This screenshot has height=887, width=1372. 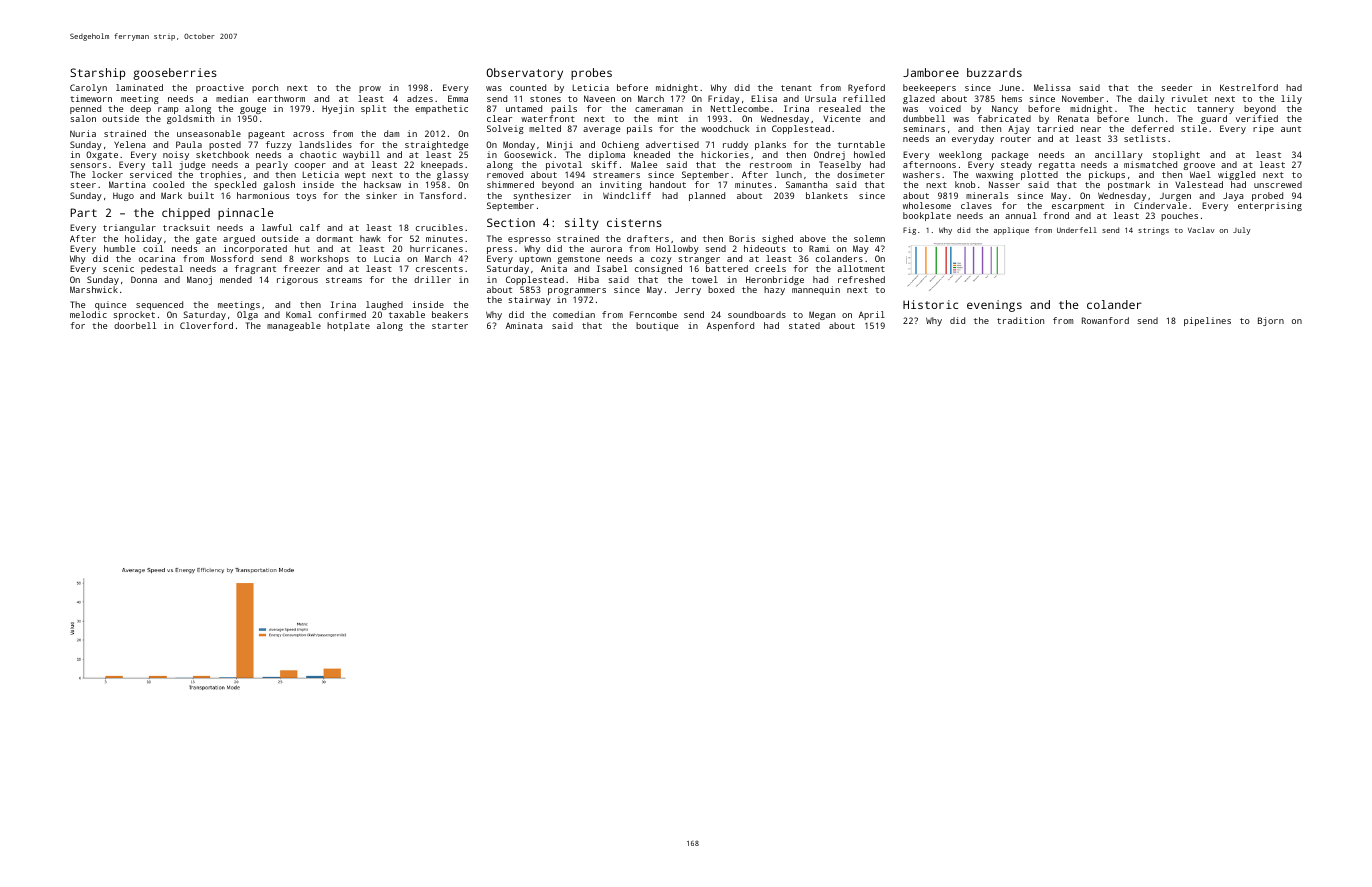 I want to click on gooseberries, so click(x=175, y=74).
